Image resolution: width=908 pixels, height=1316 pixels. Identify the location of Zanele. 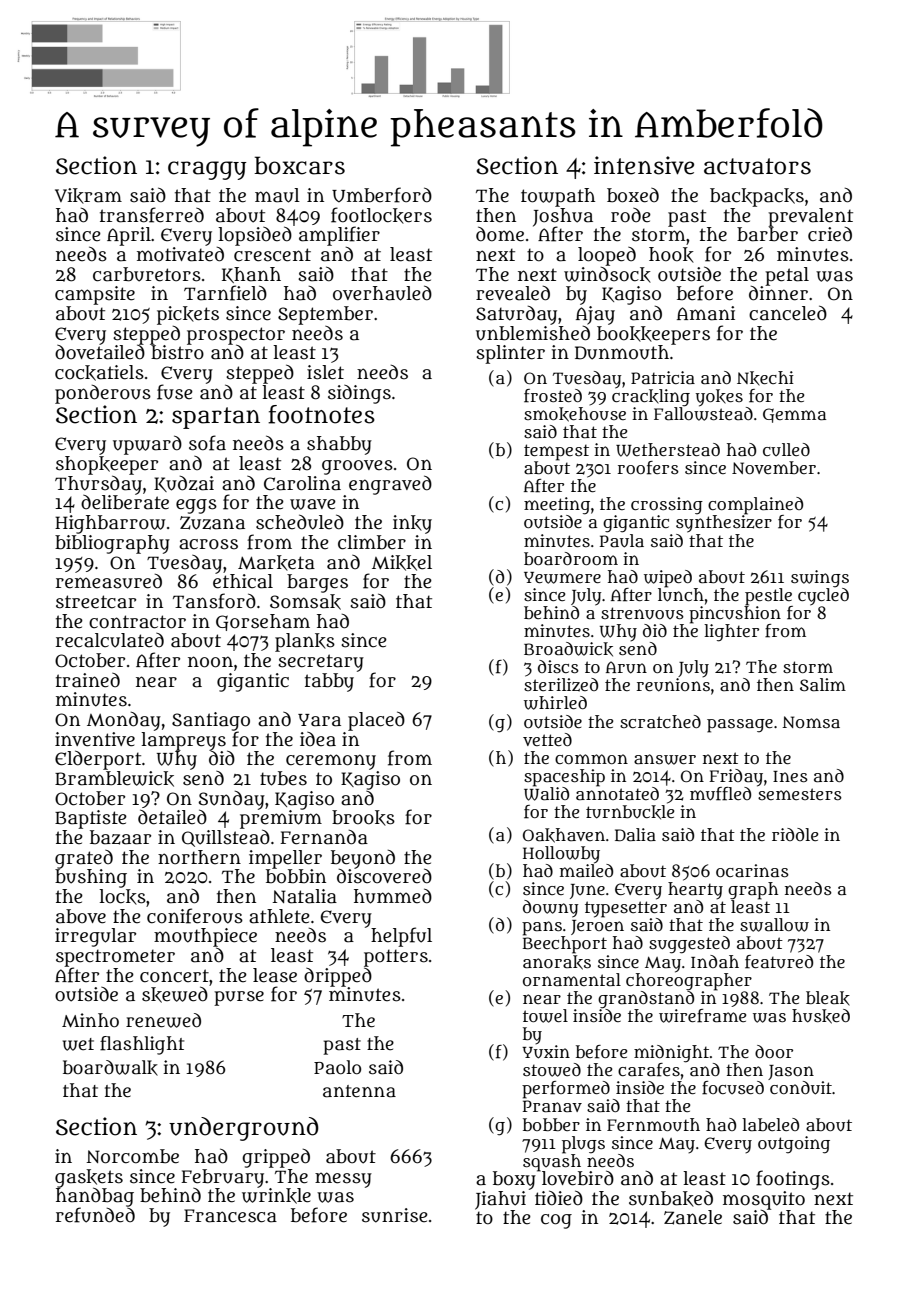
(693, 1217).
